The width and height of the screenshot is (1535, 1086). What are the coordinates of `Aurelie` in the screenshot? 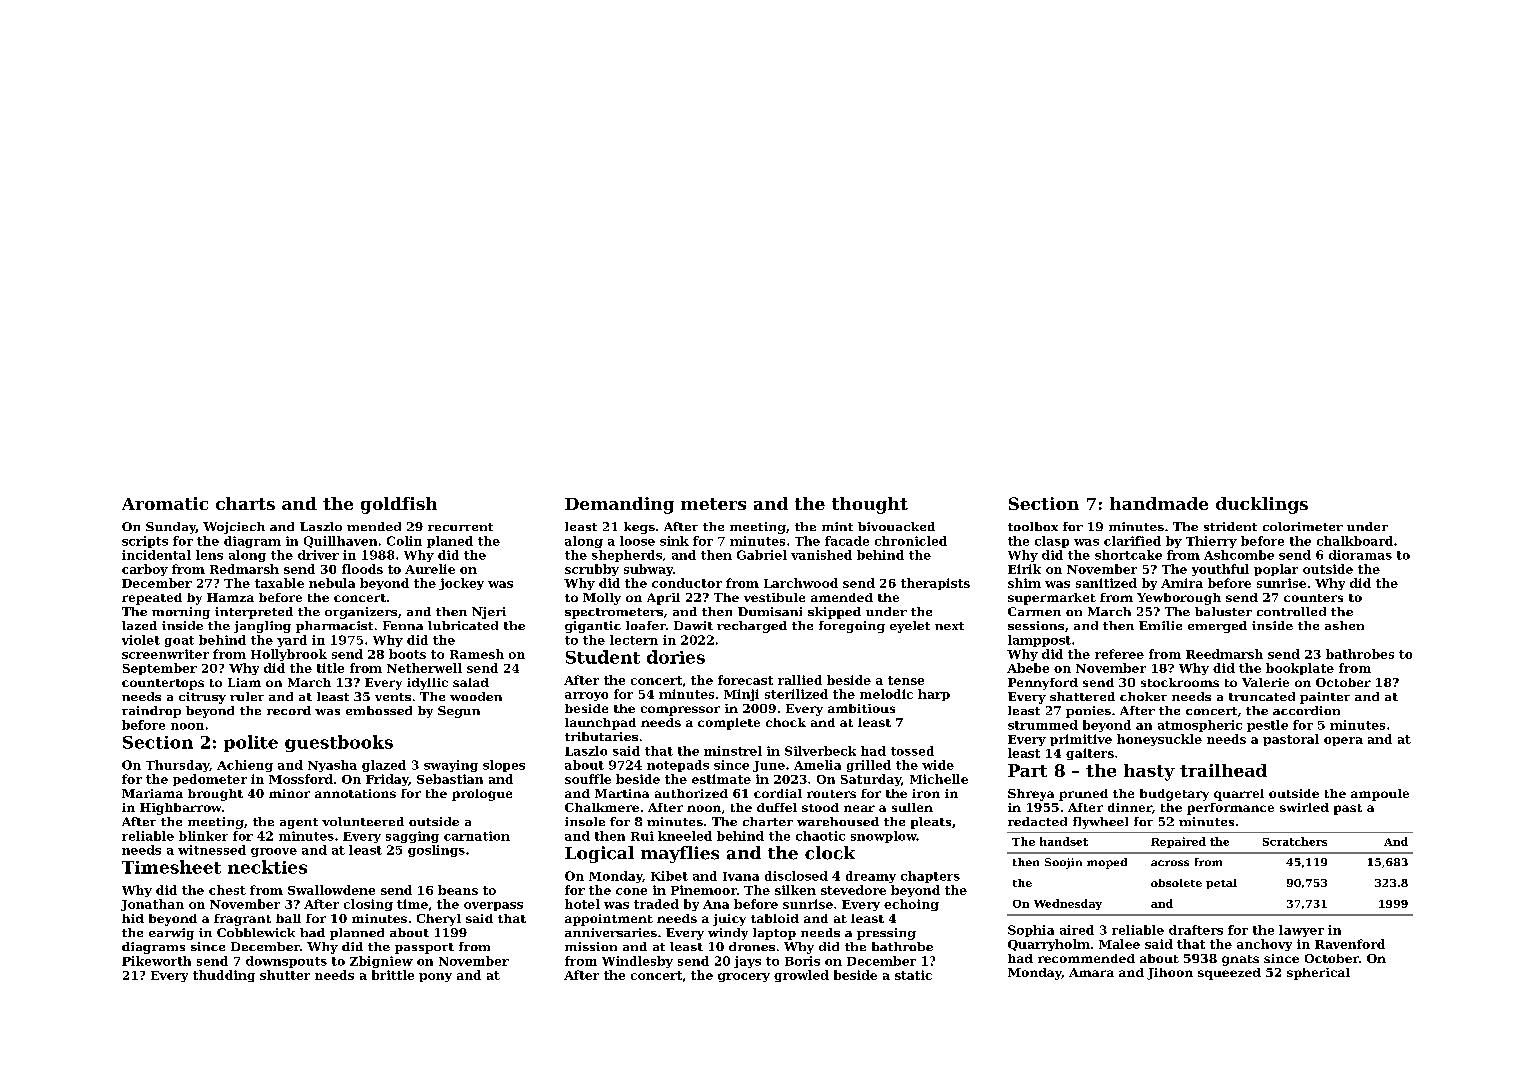 It's located at (430, 569).
